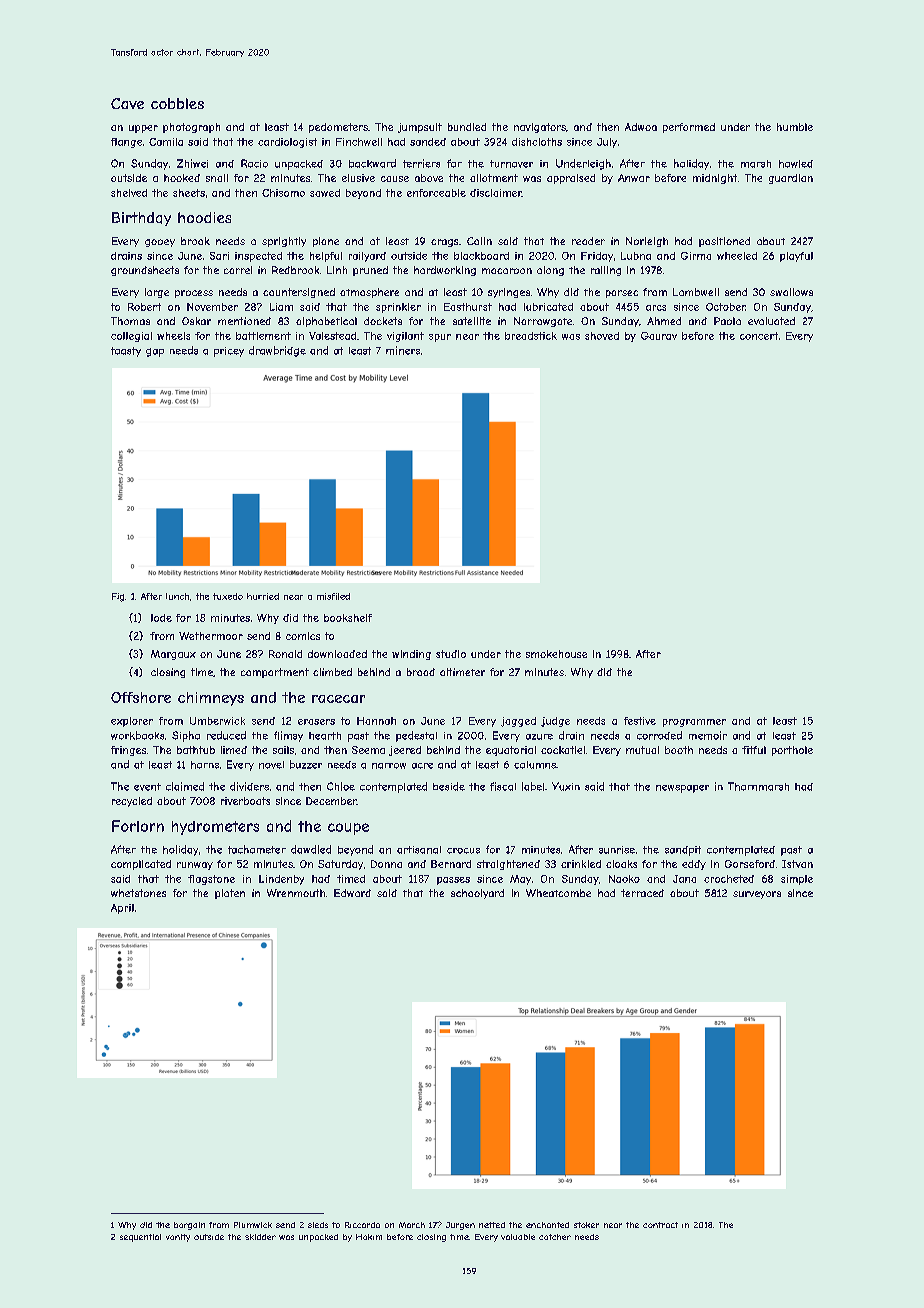  Describe the element at coordinates (659, 336) in the image. I see `Gaurav` at that location.
